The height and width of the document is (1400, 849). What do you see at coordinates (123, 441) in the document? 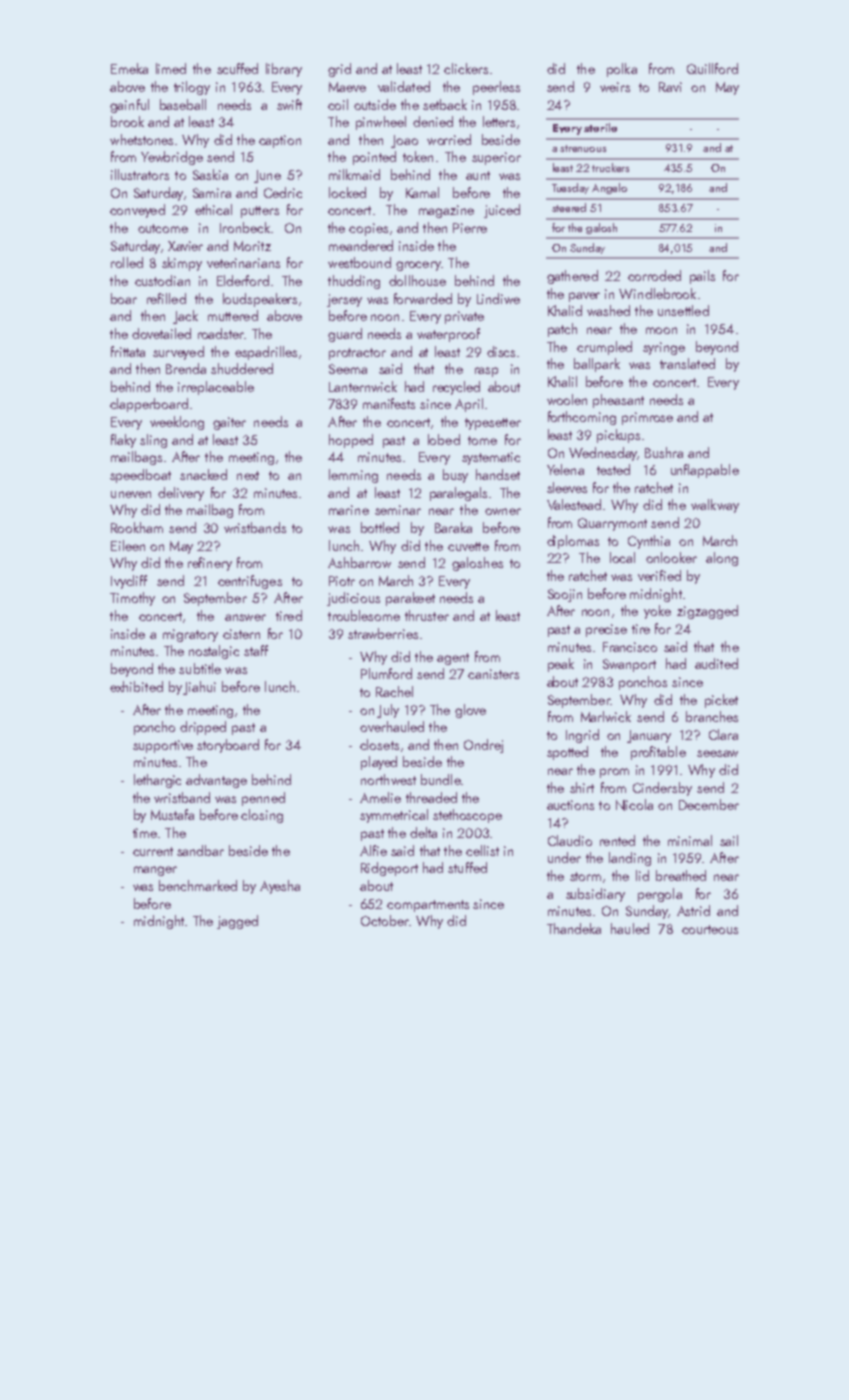
I see `flaky` at bounding box center [123, 441].
